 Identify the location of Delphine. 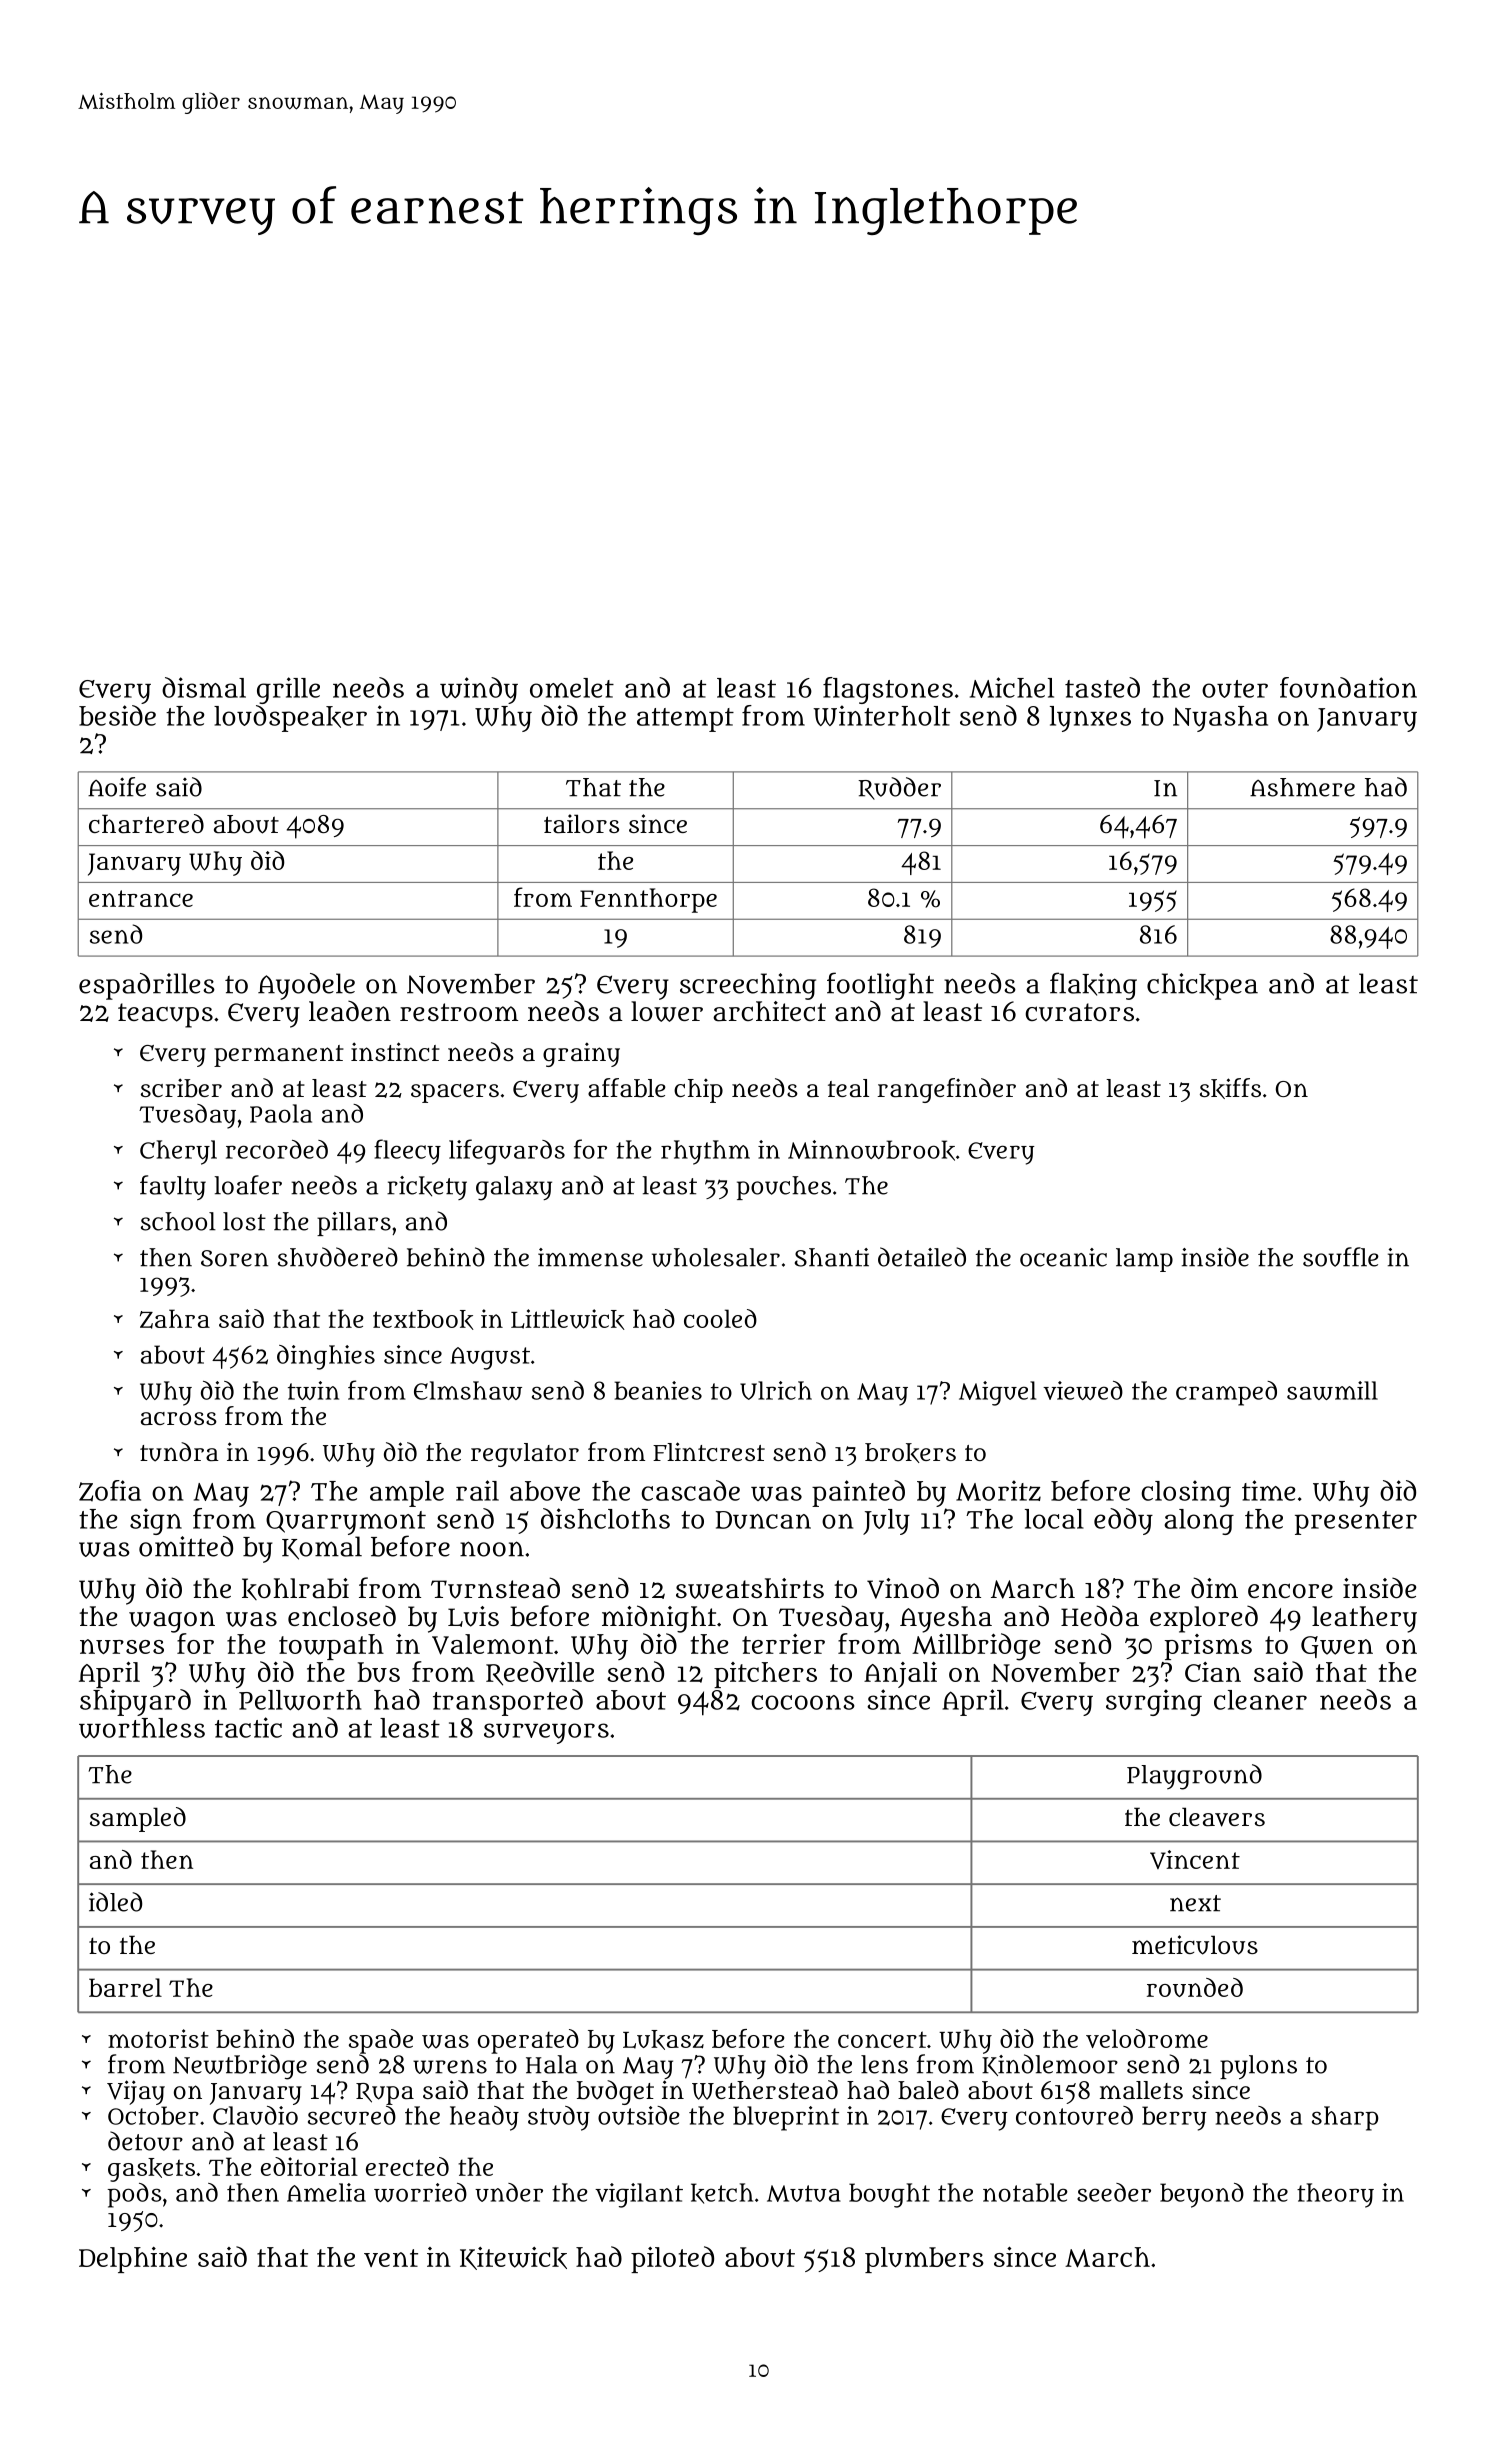
(133, 2260).
